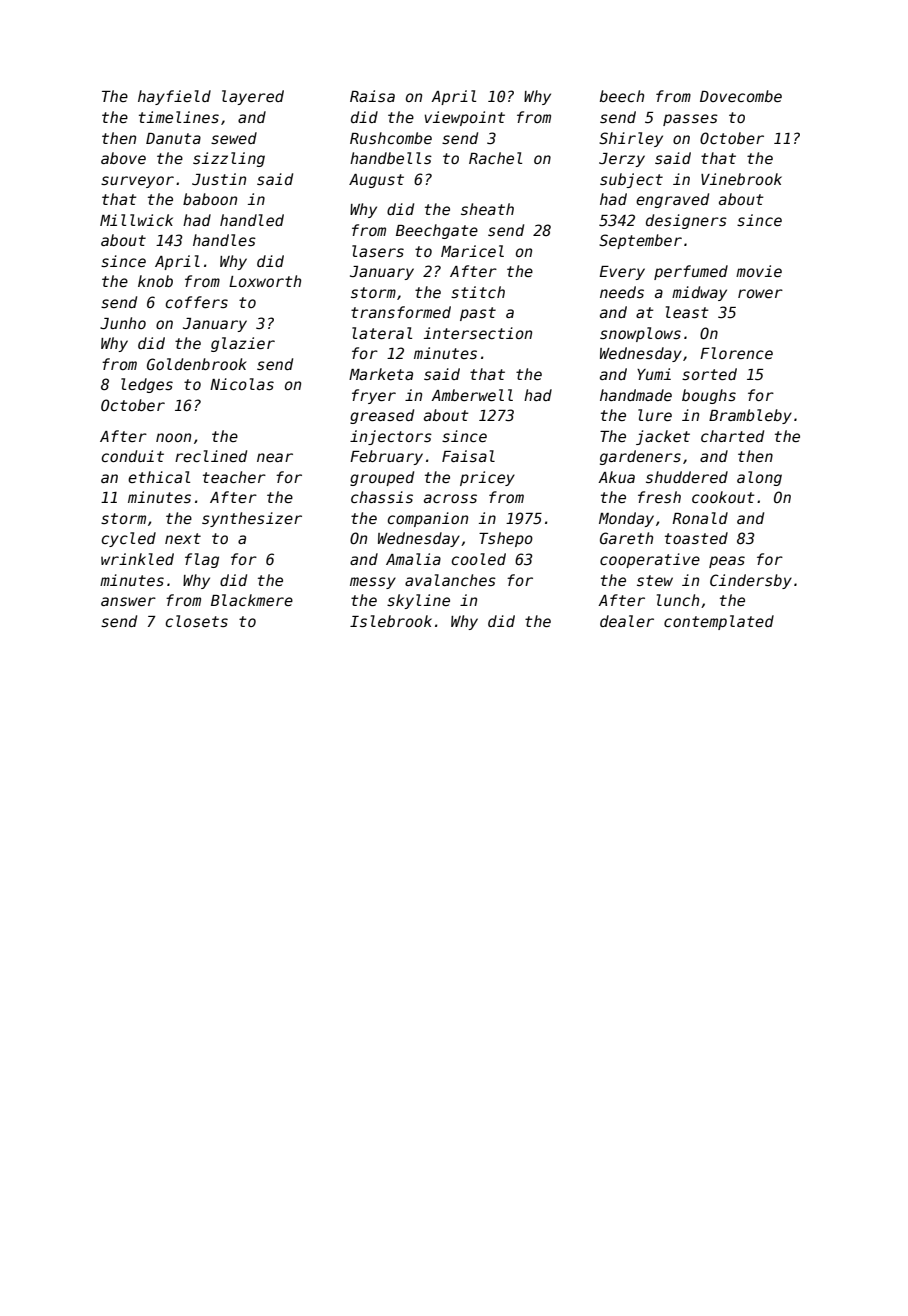  I want to click on viewpoint, so click(464, 118).
